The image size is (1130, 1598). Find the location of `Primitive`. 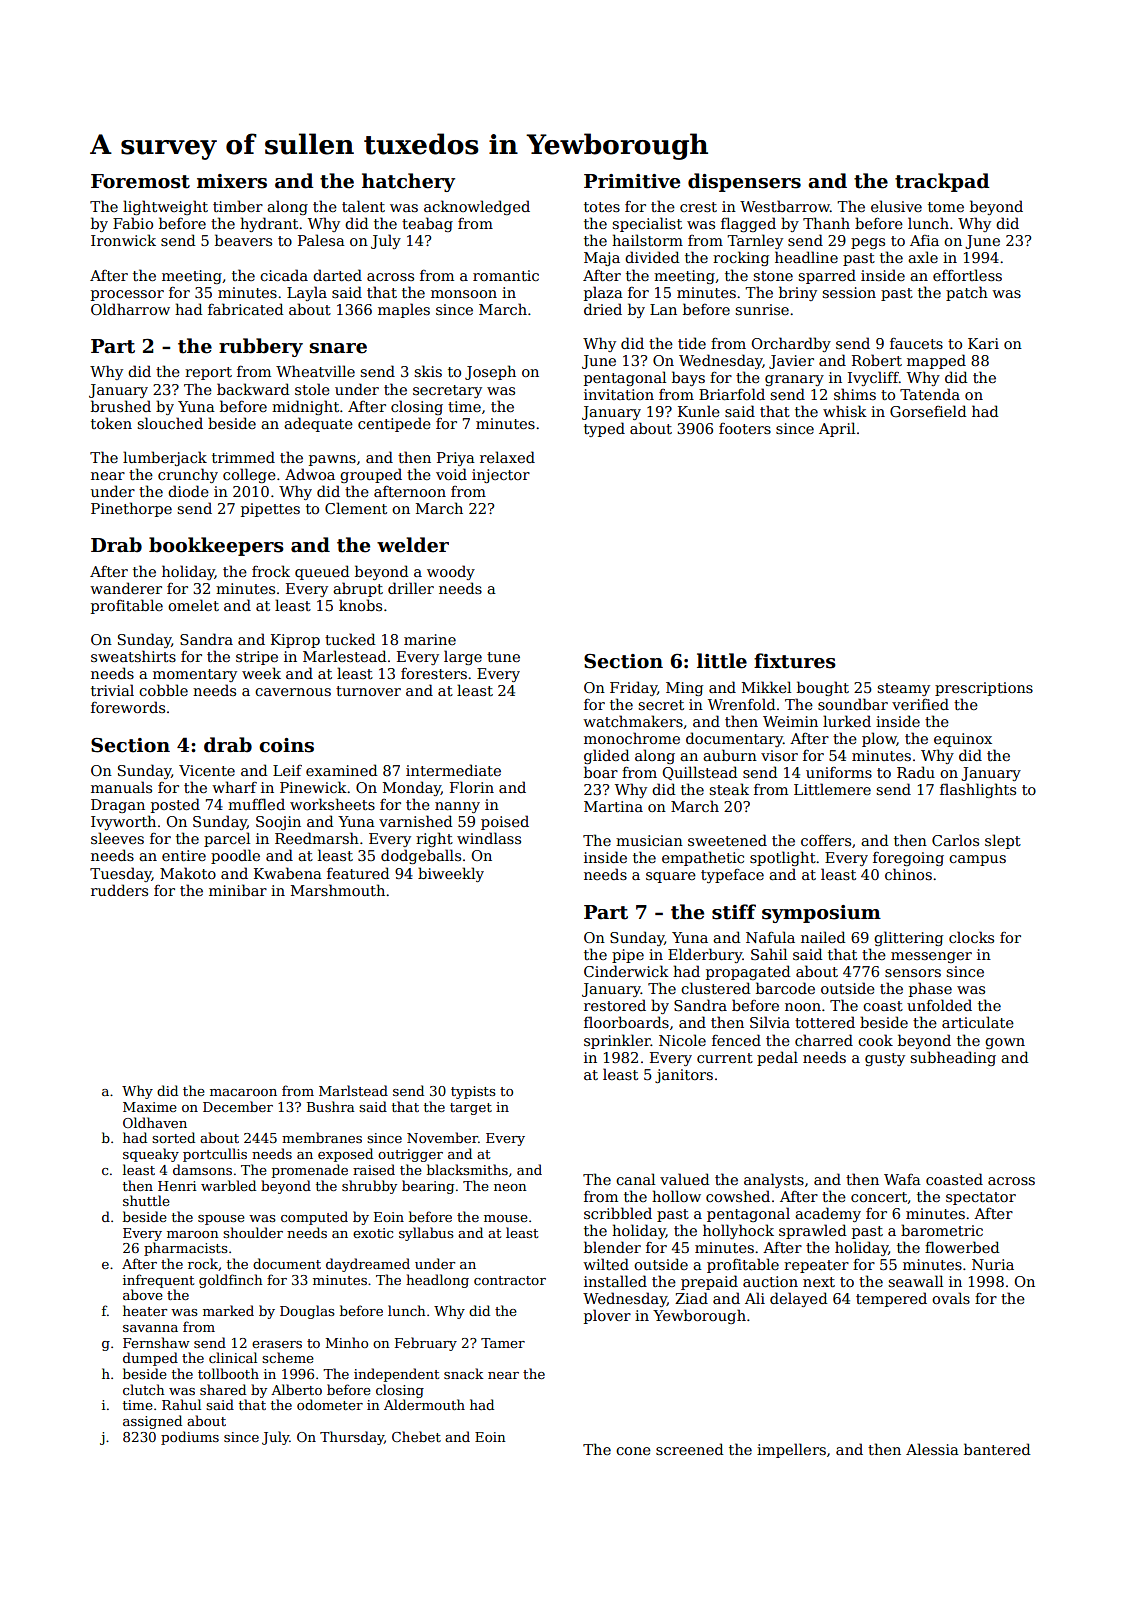

Primitive is located at coordinates (632, 181).
